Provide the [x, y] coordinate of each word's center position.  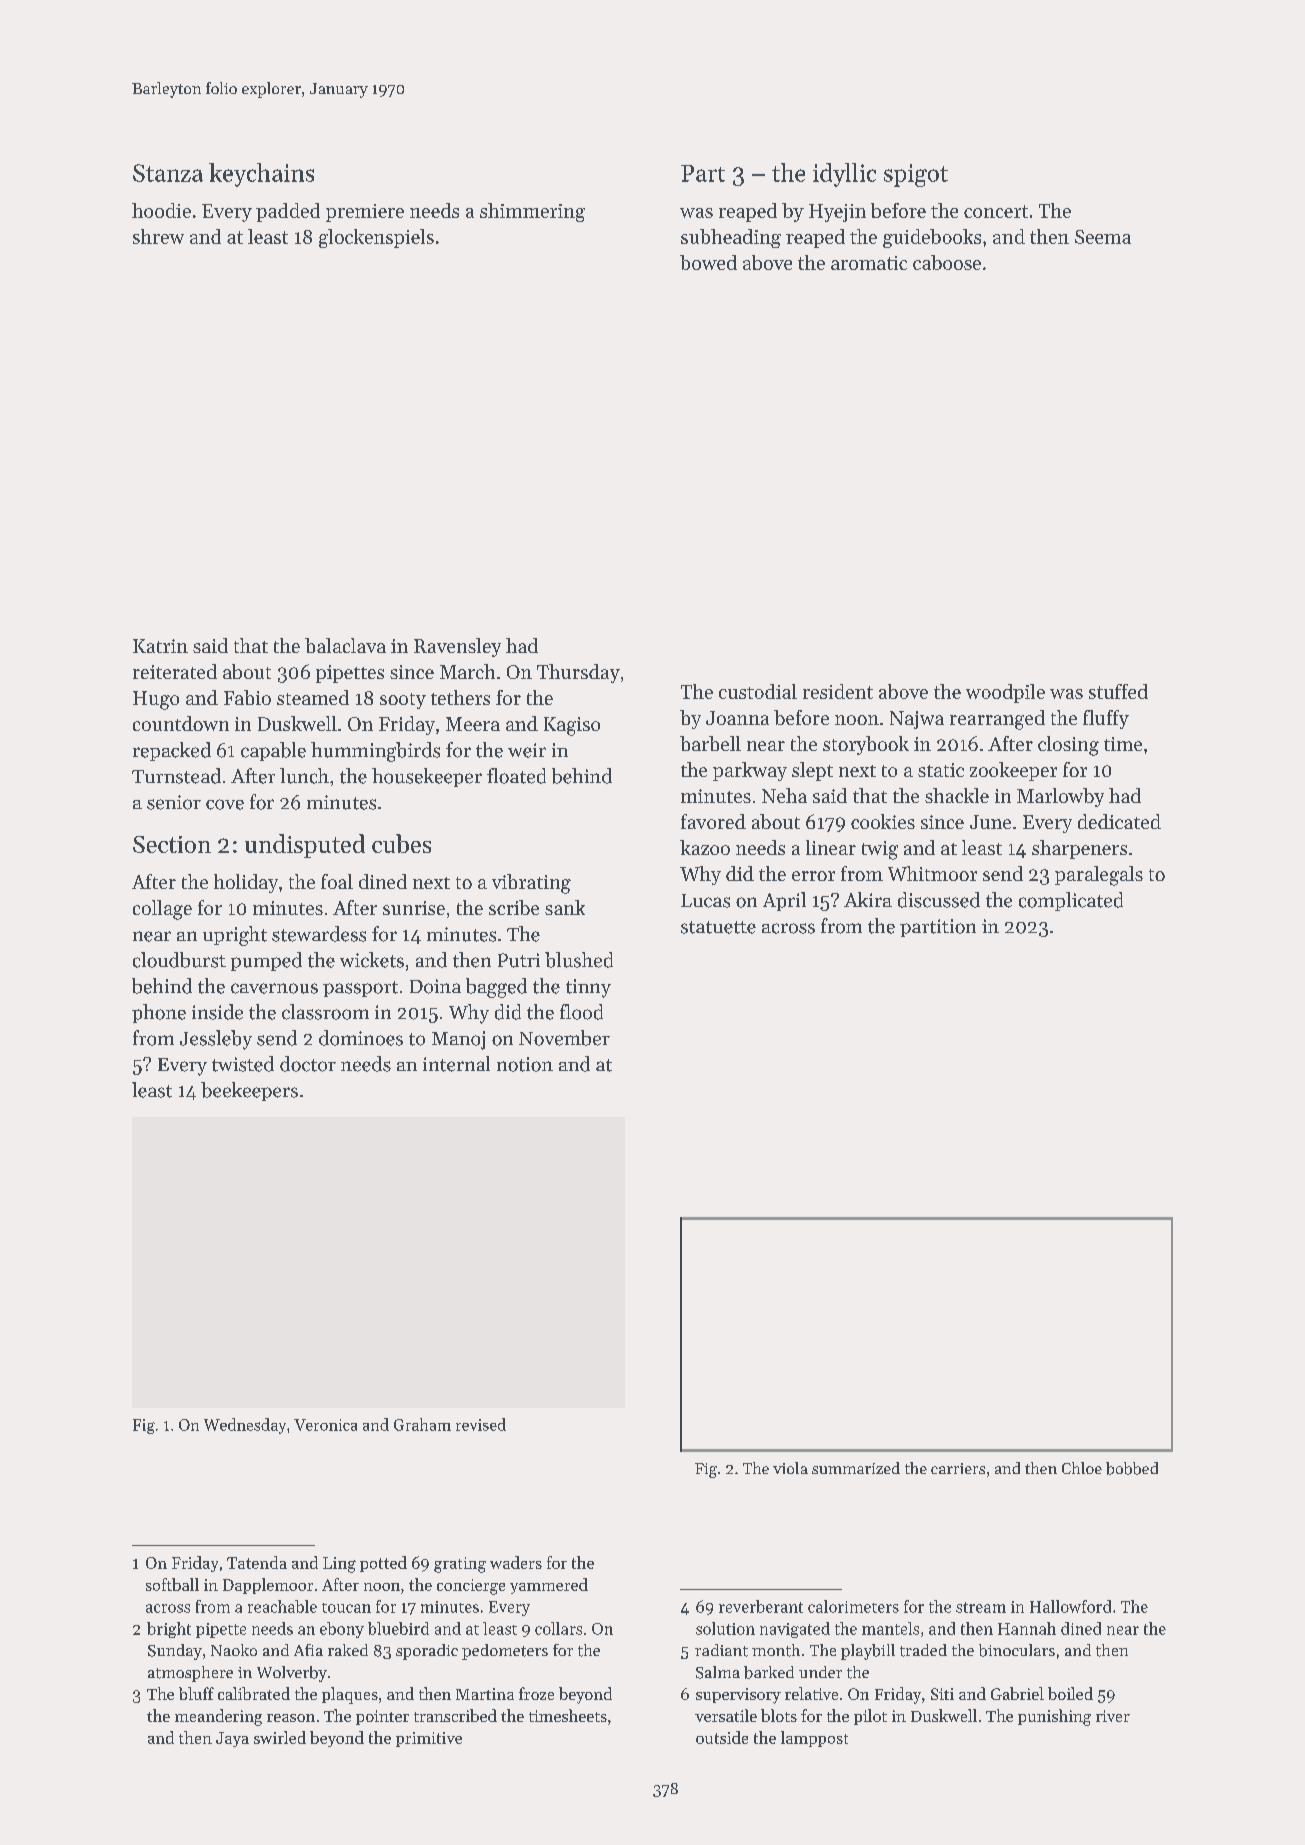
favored [713, 821]
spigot [916, 175]
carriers [958, 1468]
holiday [246, 883]
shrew [158, 236]
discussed [939, 900]
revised [481, 1424]
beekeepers [249, 1091]
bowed [708, 262]
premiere [365, 213]
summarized [856, 1468]
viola [790, 1468]
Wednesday [245, 1426]
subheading [731, 238]
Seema [1103, 237]
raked [348, 1650]
